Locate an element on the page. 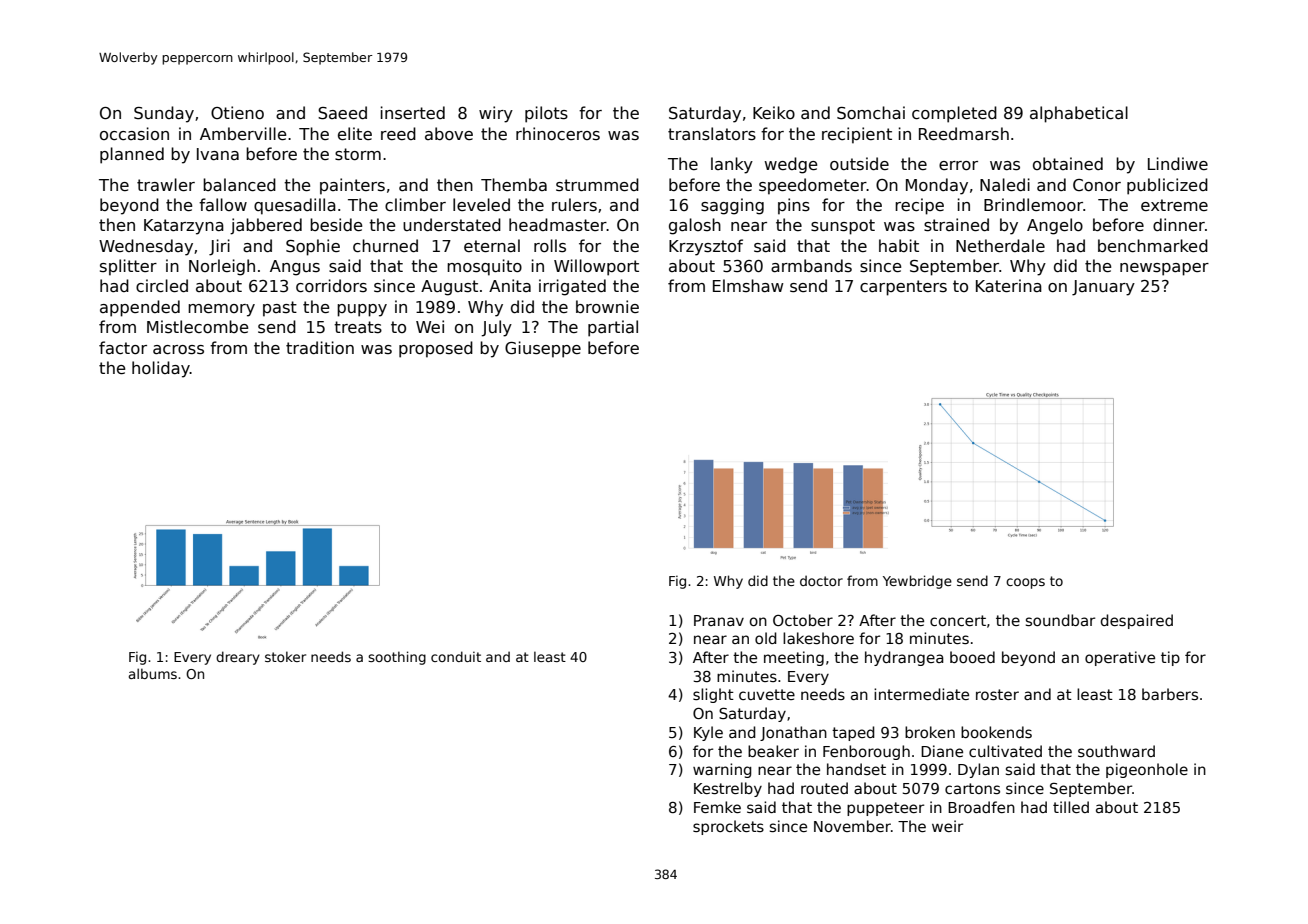 This page has height=924, width=1308. Femke is located at coordinates (717, 807).
